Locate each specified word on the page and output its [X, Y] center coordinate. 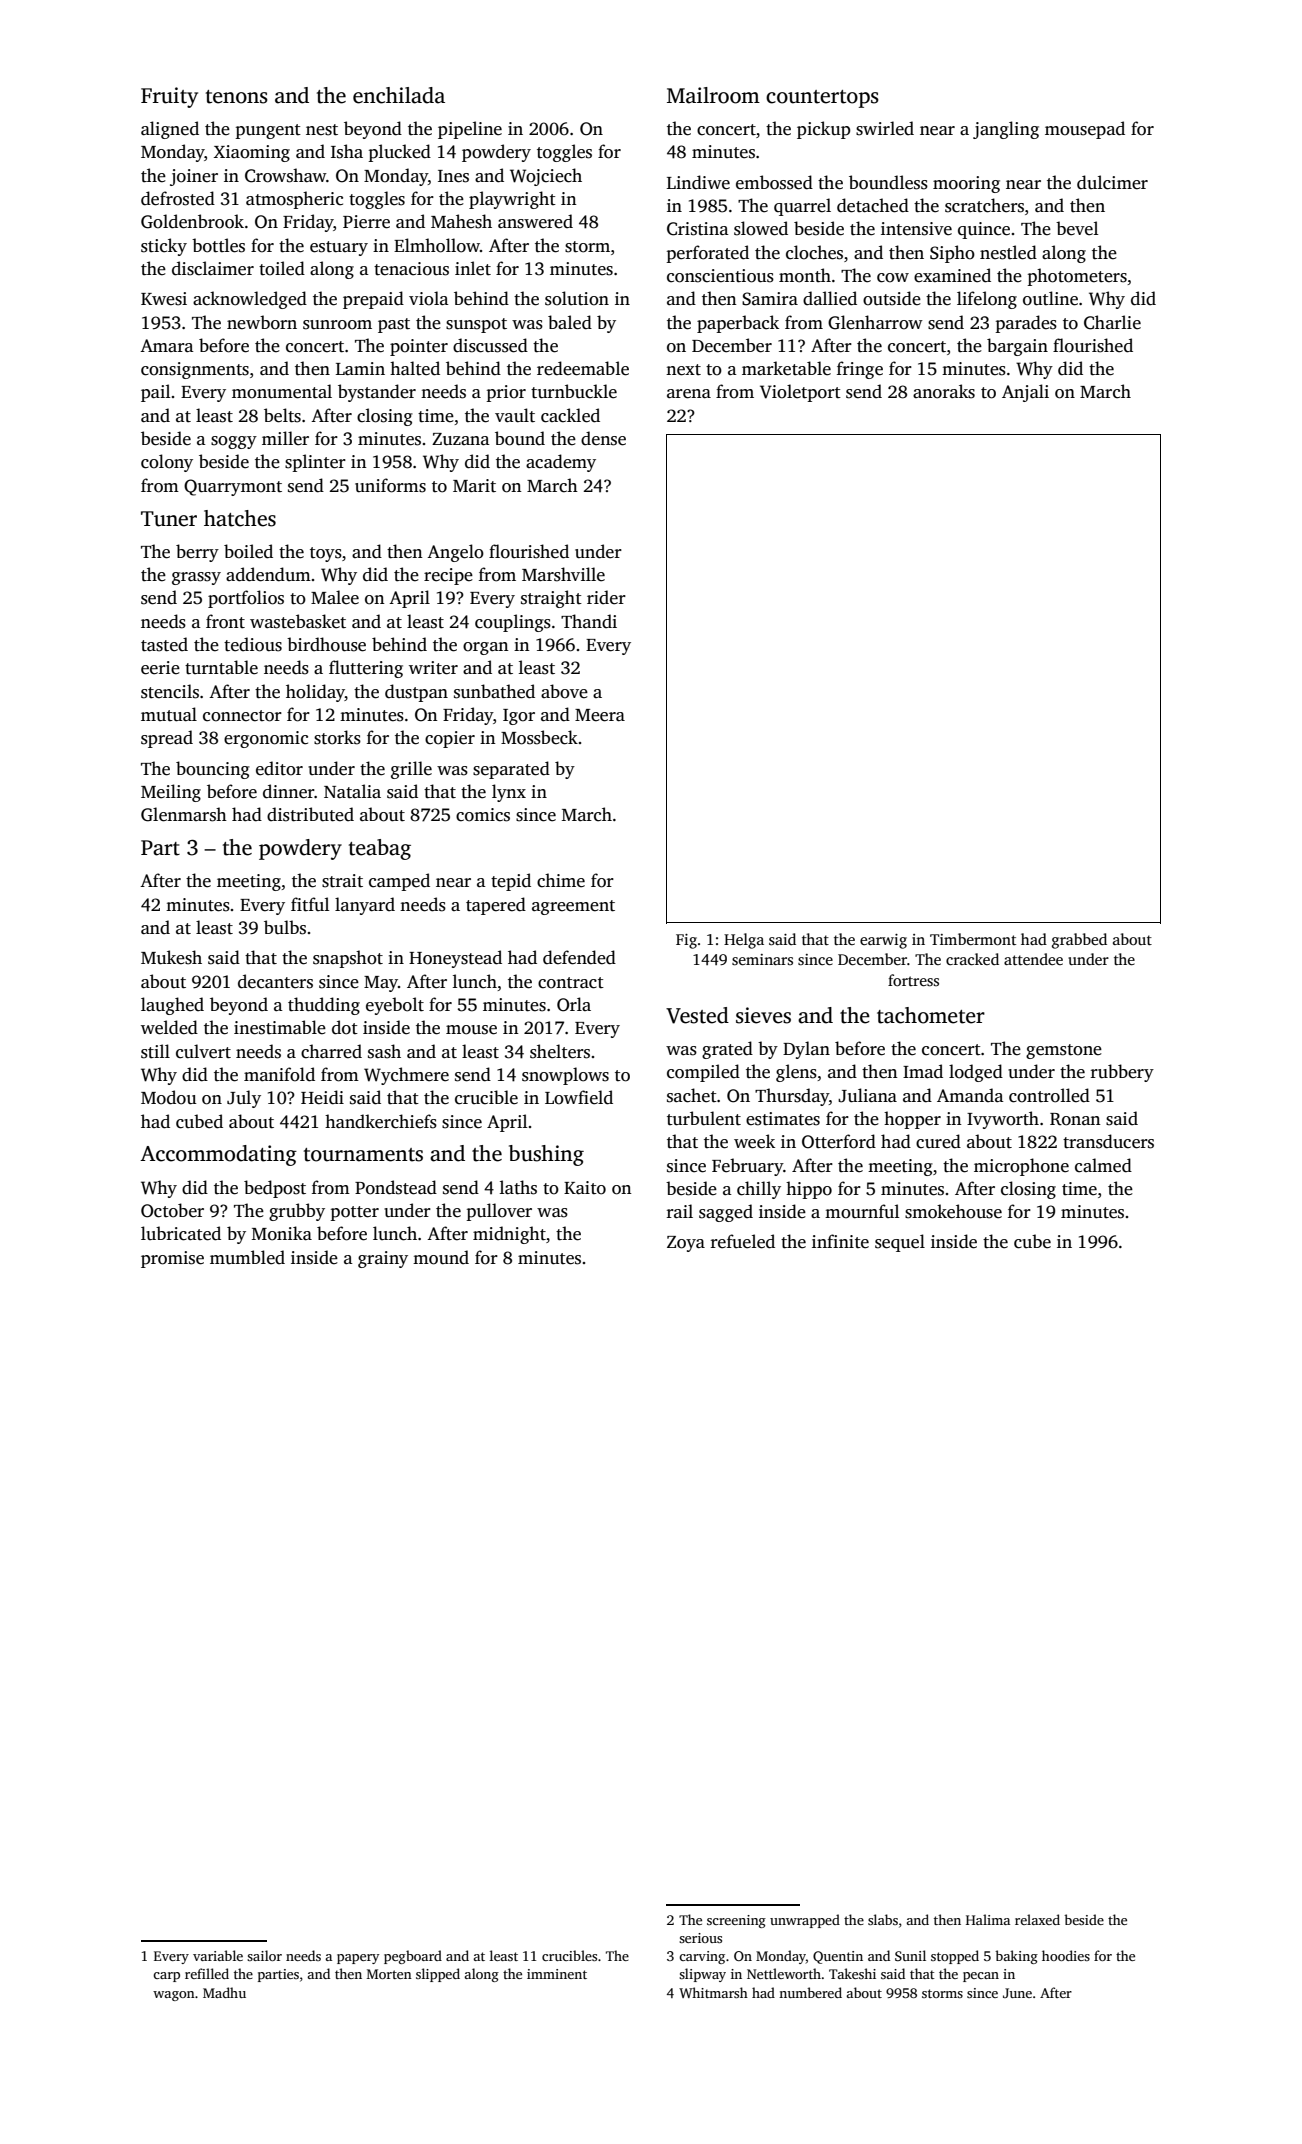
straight [551, 599]
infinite [840, 1241]
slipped [438, 1975]
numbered [810, 1992]
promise [172, 1259]
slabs [883, 1919]
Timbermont [973, 939]
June [1017, 1993]
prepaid [373, 300]
